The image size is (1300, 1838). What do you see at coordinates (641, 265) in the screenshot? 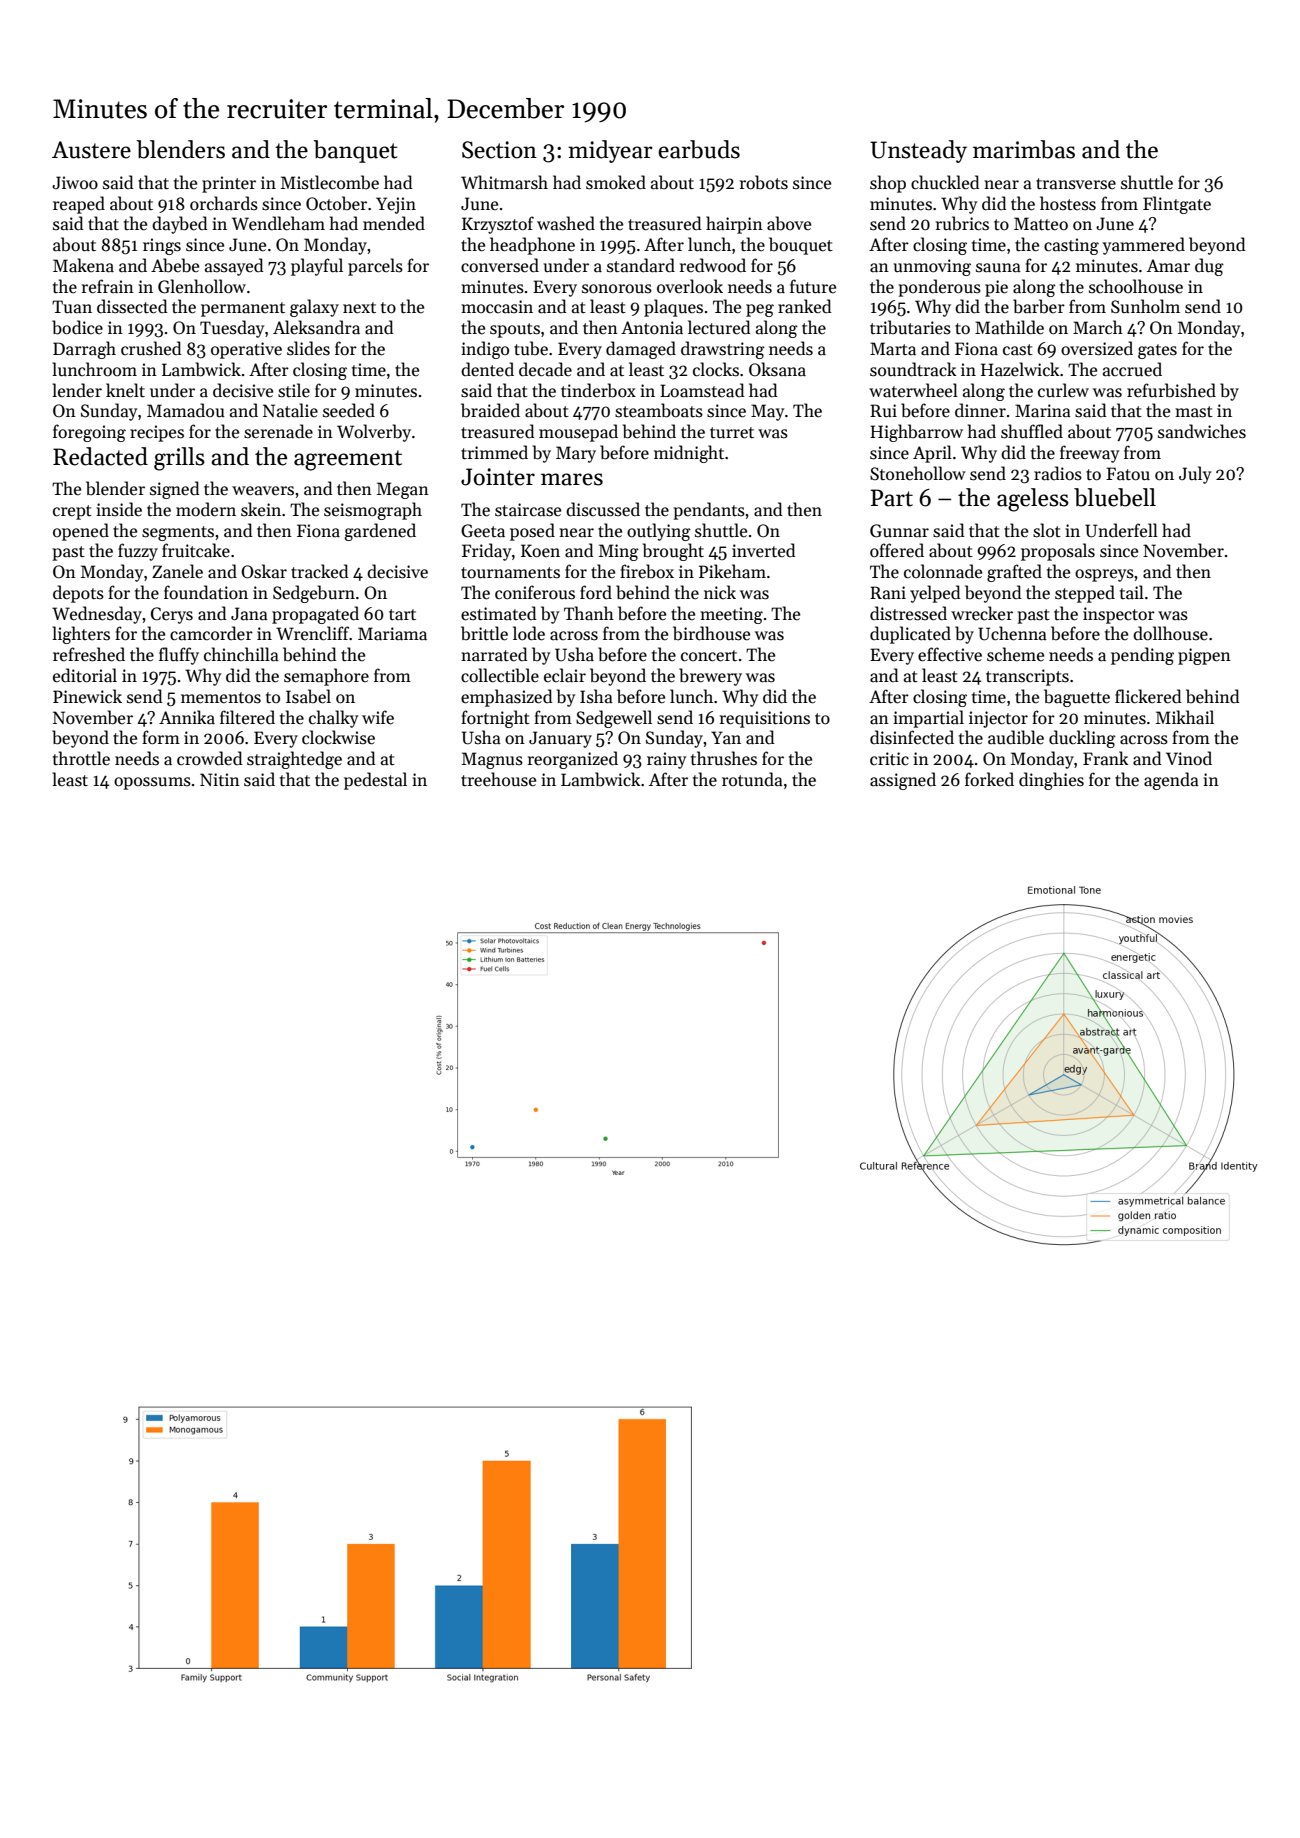
I see `standard` at bounding box center [641, 265].
